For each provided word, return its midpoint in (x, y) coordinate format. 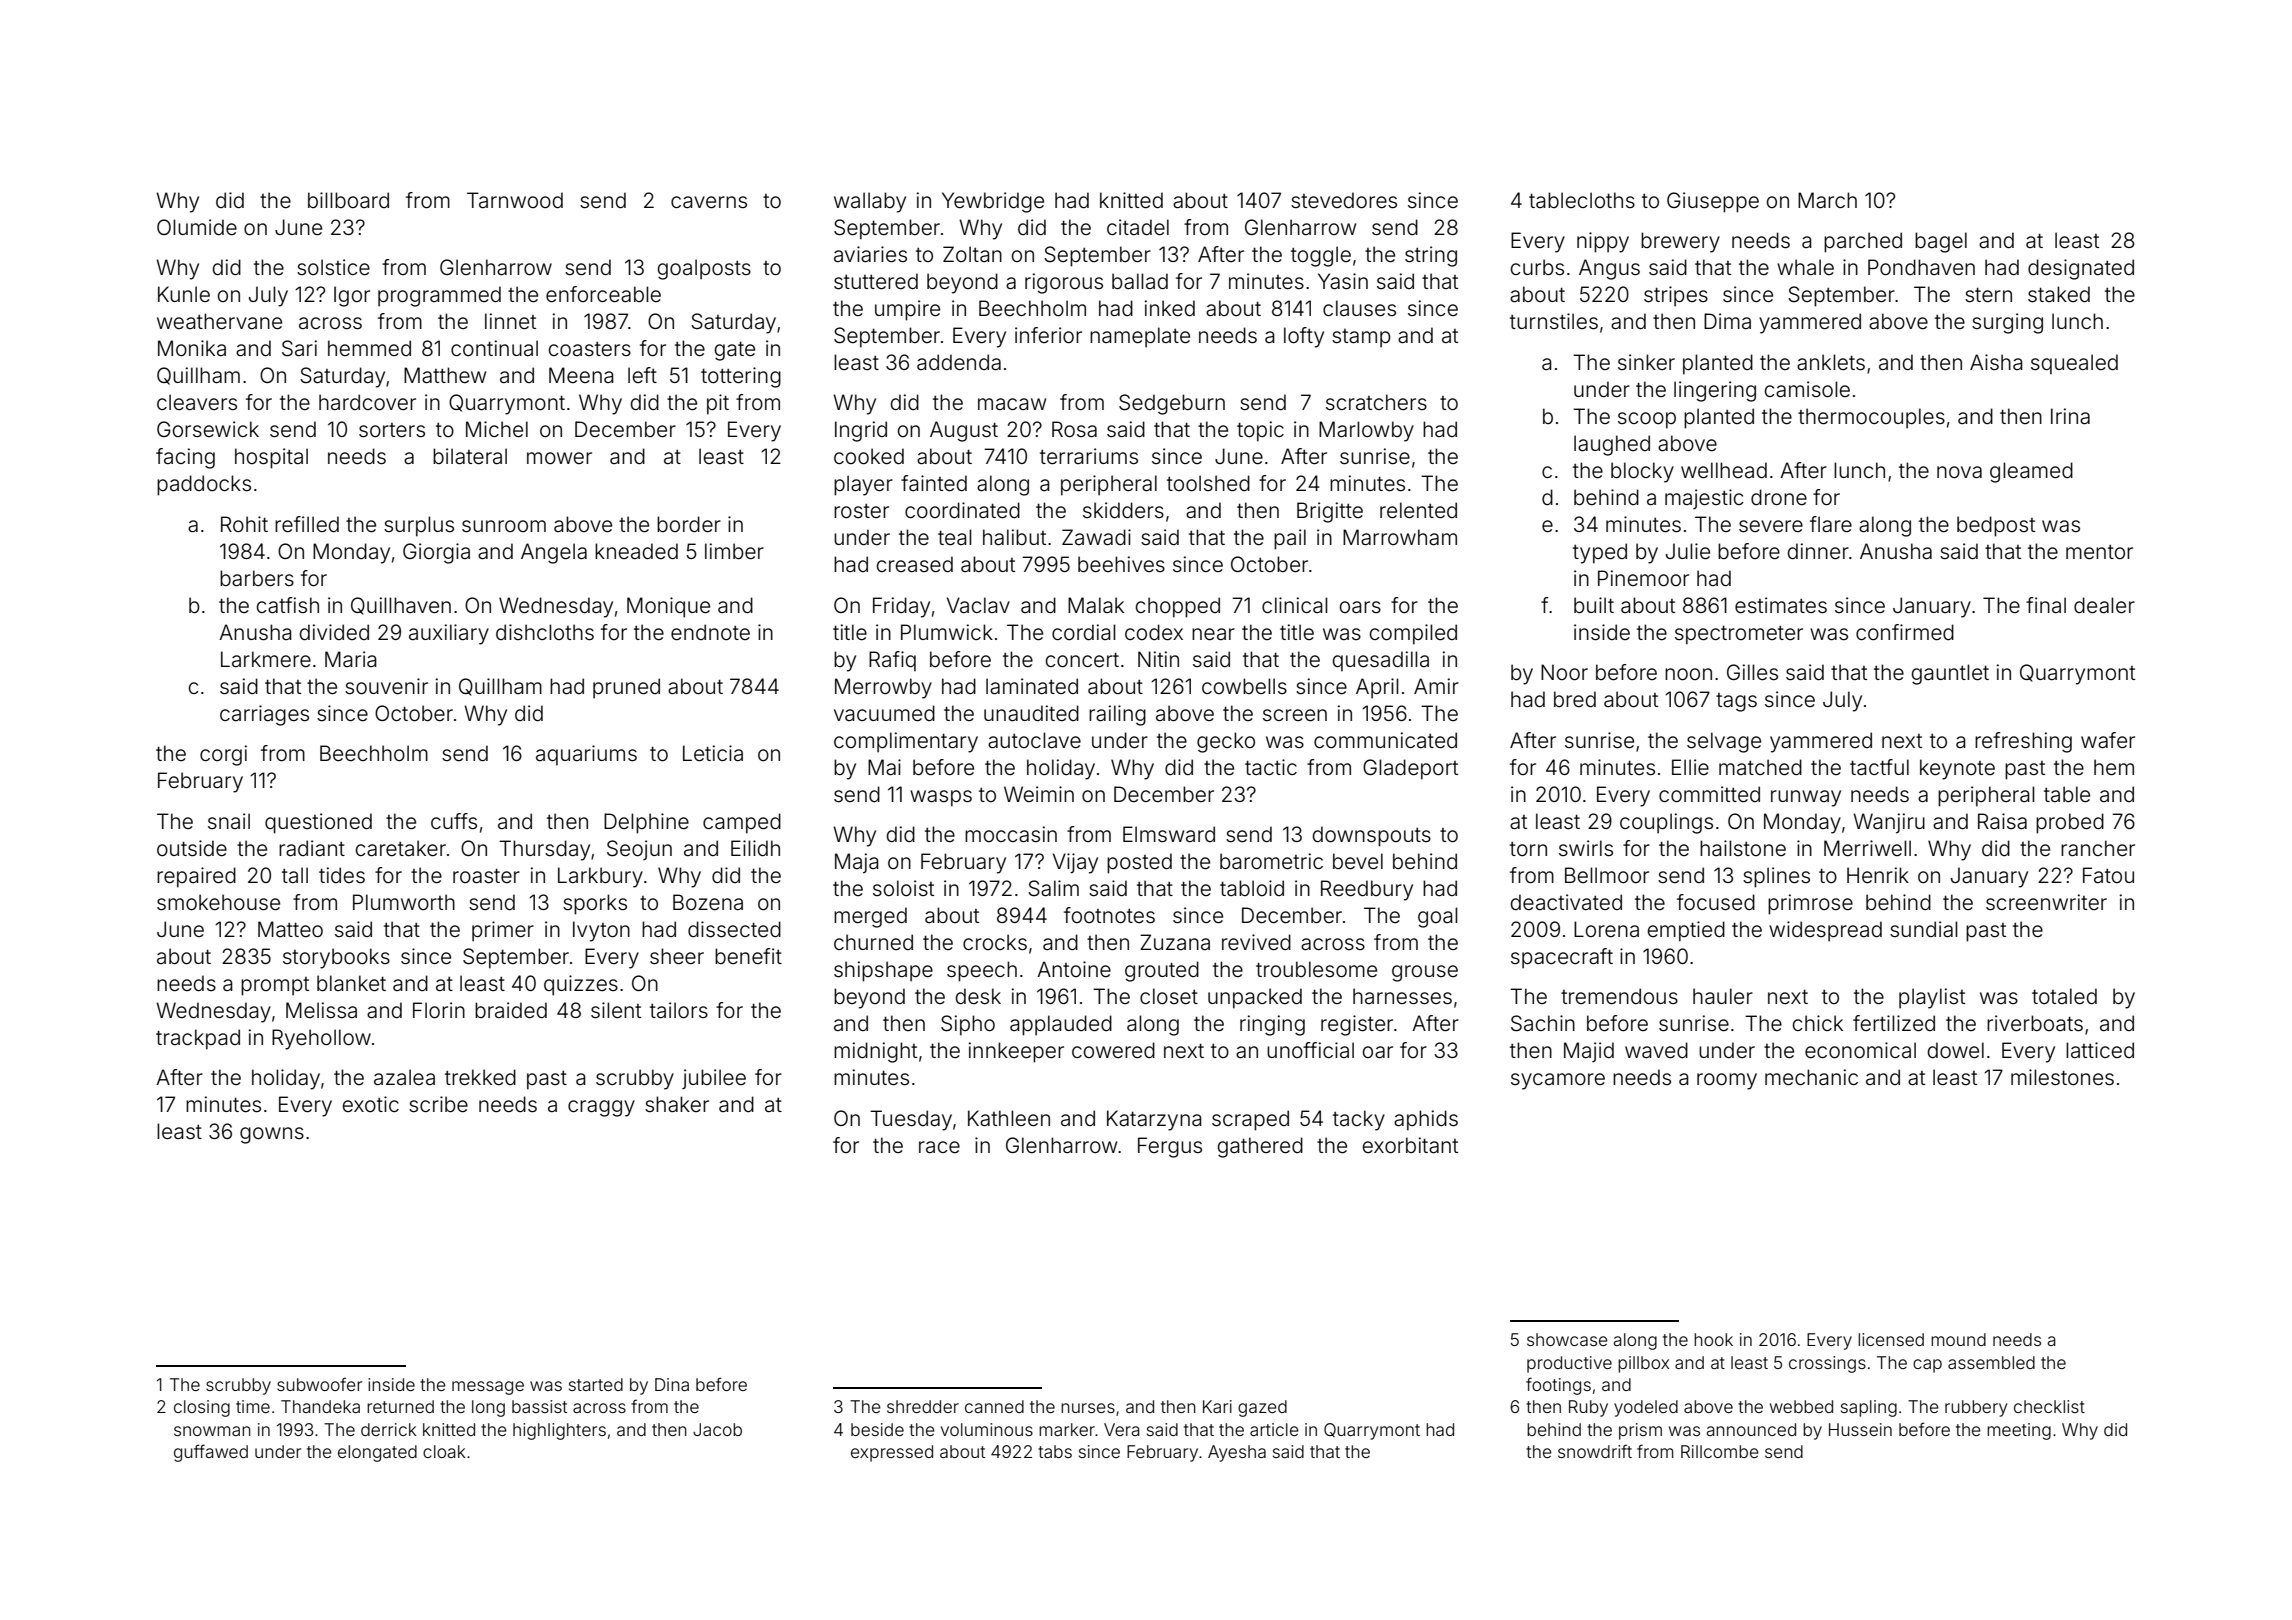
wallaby (870, 202)
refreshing (2023, 742)
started (596, 1384)
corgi (223, 755)
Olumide (197, 227)
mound (1958, 1339)
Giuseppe (1713, 202)
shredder (923, 1406)
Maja (857, 863)
